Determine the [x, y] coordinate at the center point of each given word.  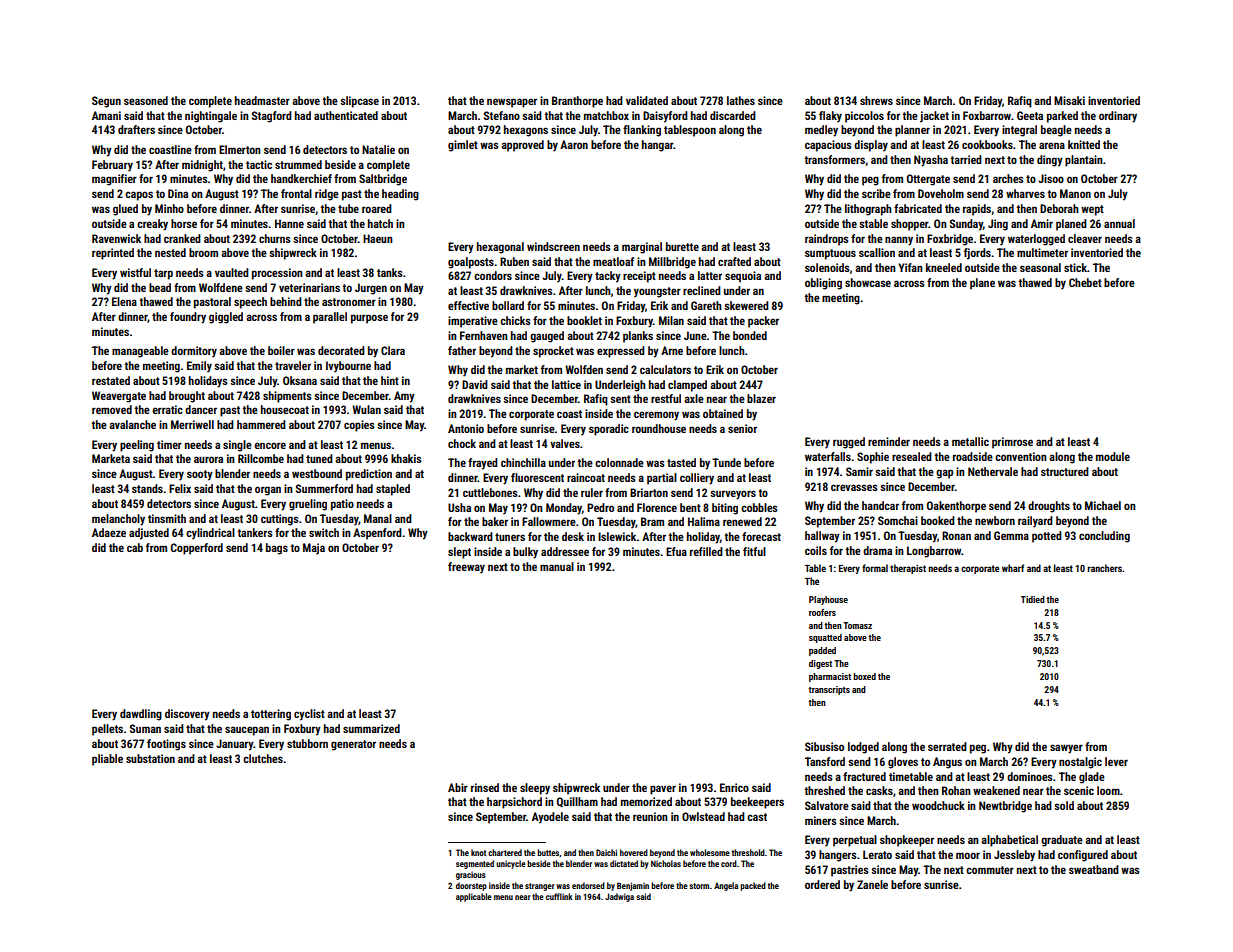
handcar [880, 505]
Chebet [1085, 282]
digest [820, 664]
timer [169, 444]
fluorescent [537, 477]
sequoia [743, 277]
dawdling [141, 715]
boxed [864, 676]
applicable [474, 897]
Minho [169, 208]
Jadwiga [619, 897]
